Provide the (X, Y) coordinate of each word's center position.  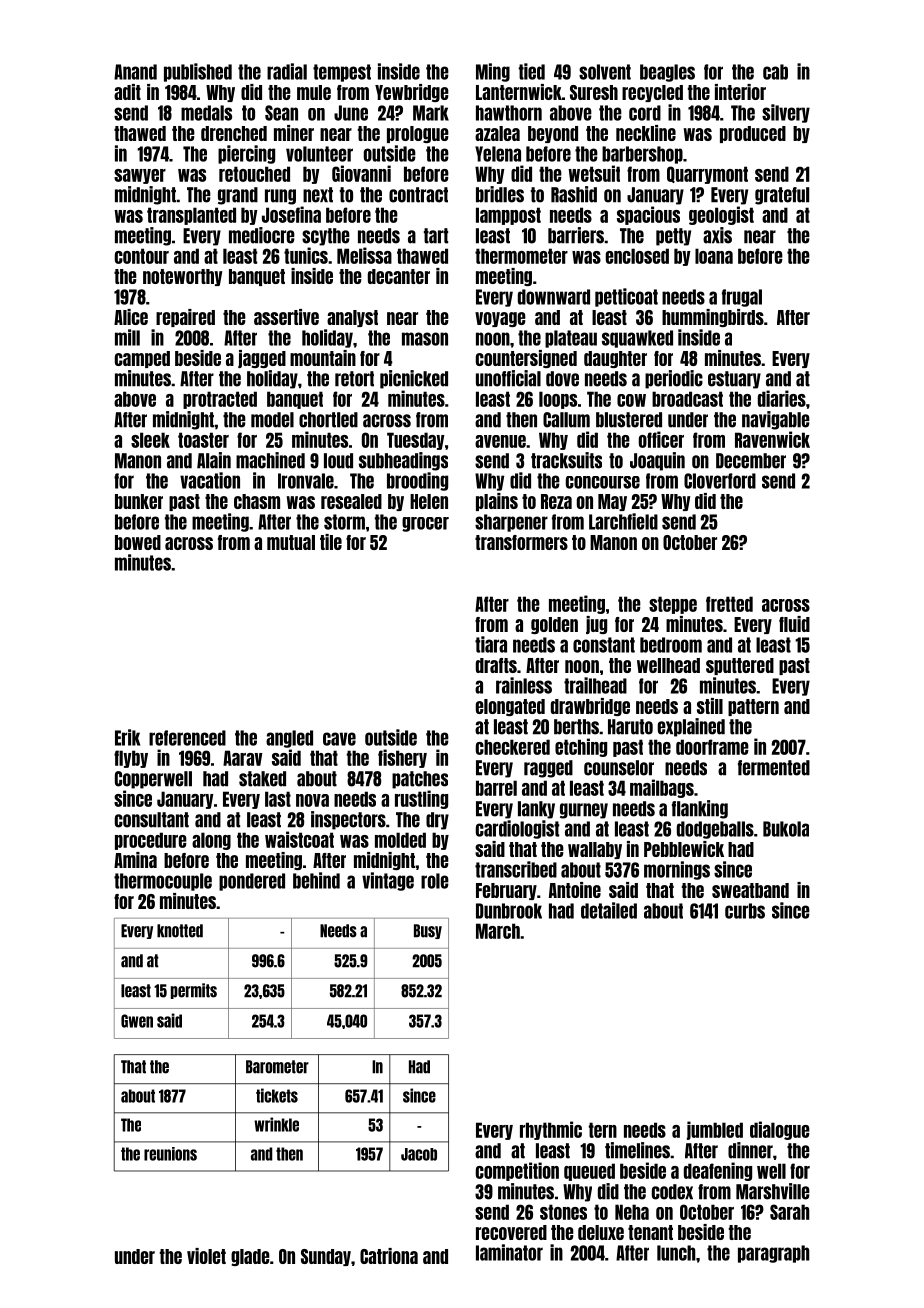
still (710, 706)
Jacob (419, 1154)
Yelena (498, 154)
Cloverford (720, 481)
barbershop (642, 155)
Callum (566, 420)
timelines (637, 1150)
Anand (135, 72)
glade (250, 1257)
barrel (496, 788)
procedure (151, 841)
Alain (214, 460)
